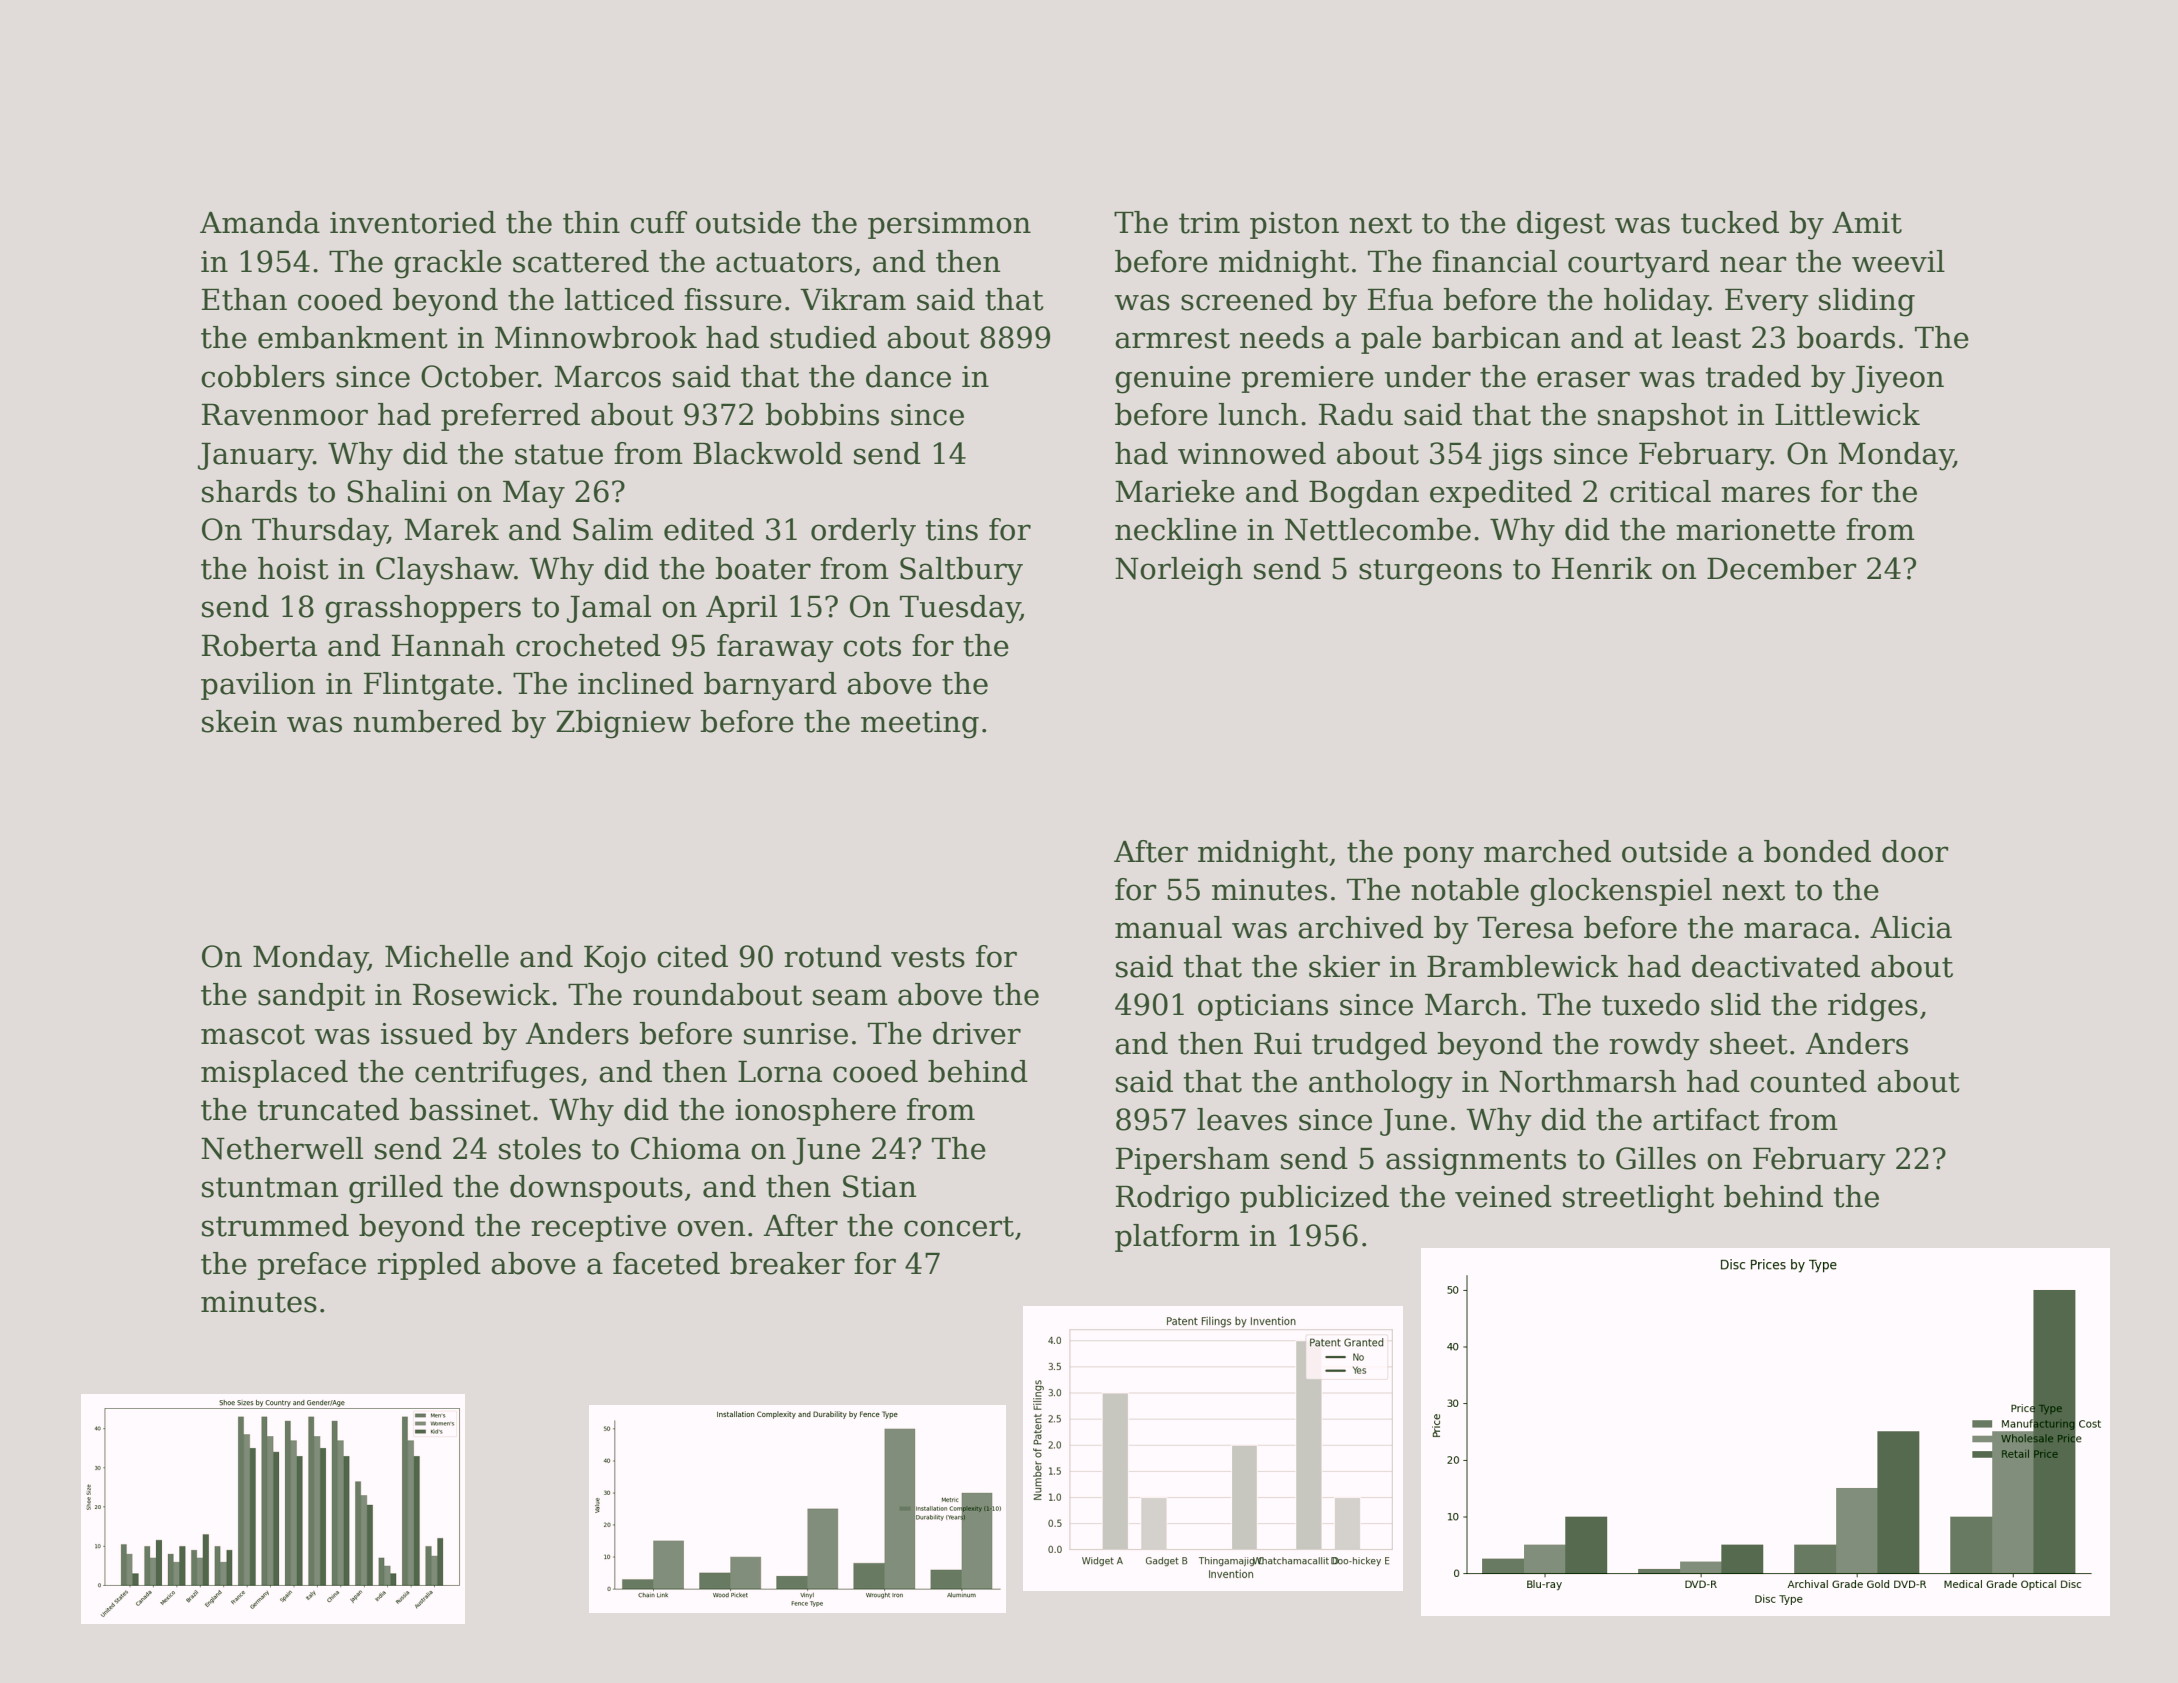 This image has height=1683, width=2178. Describe the element at coordinates (447, 956) in the image. I see `Michelle` at that location.
